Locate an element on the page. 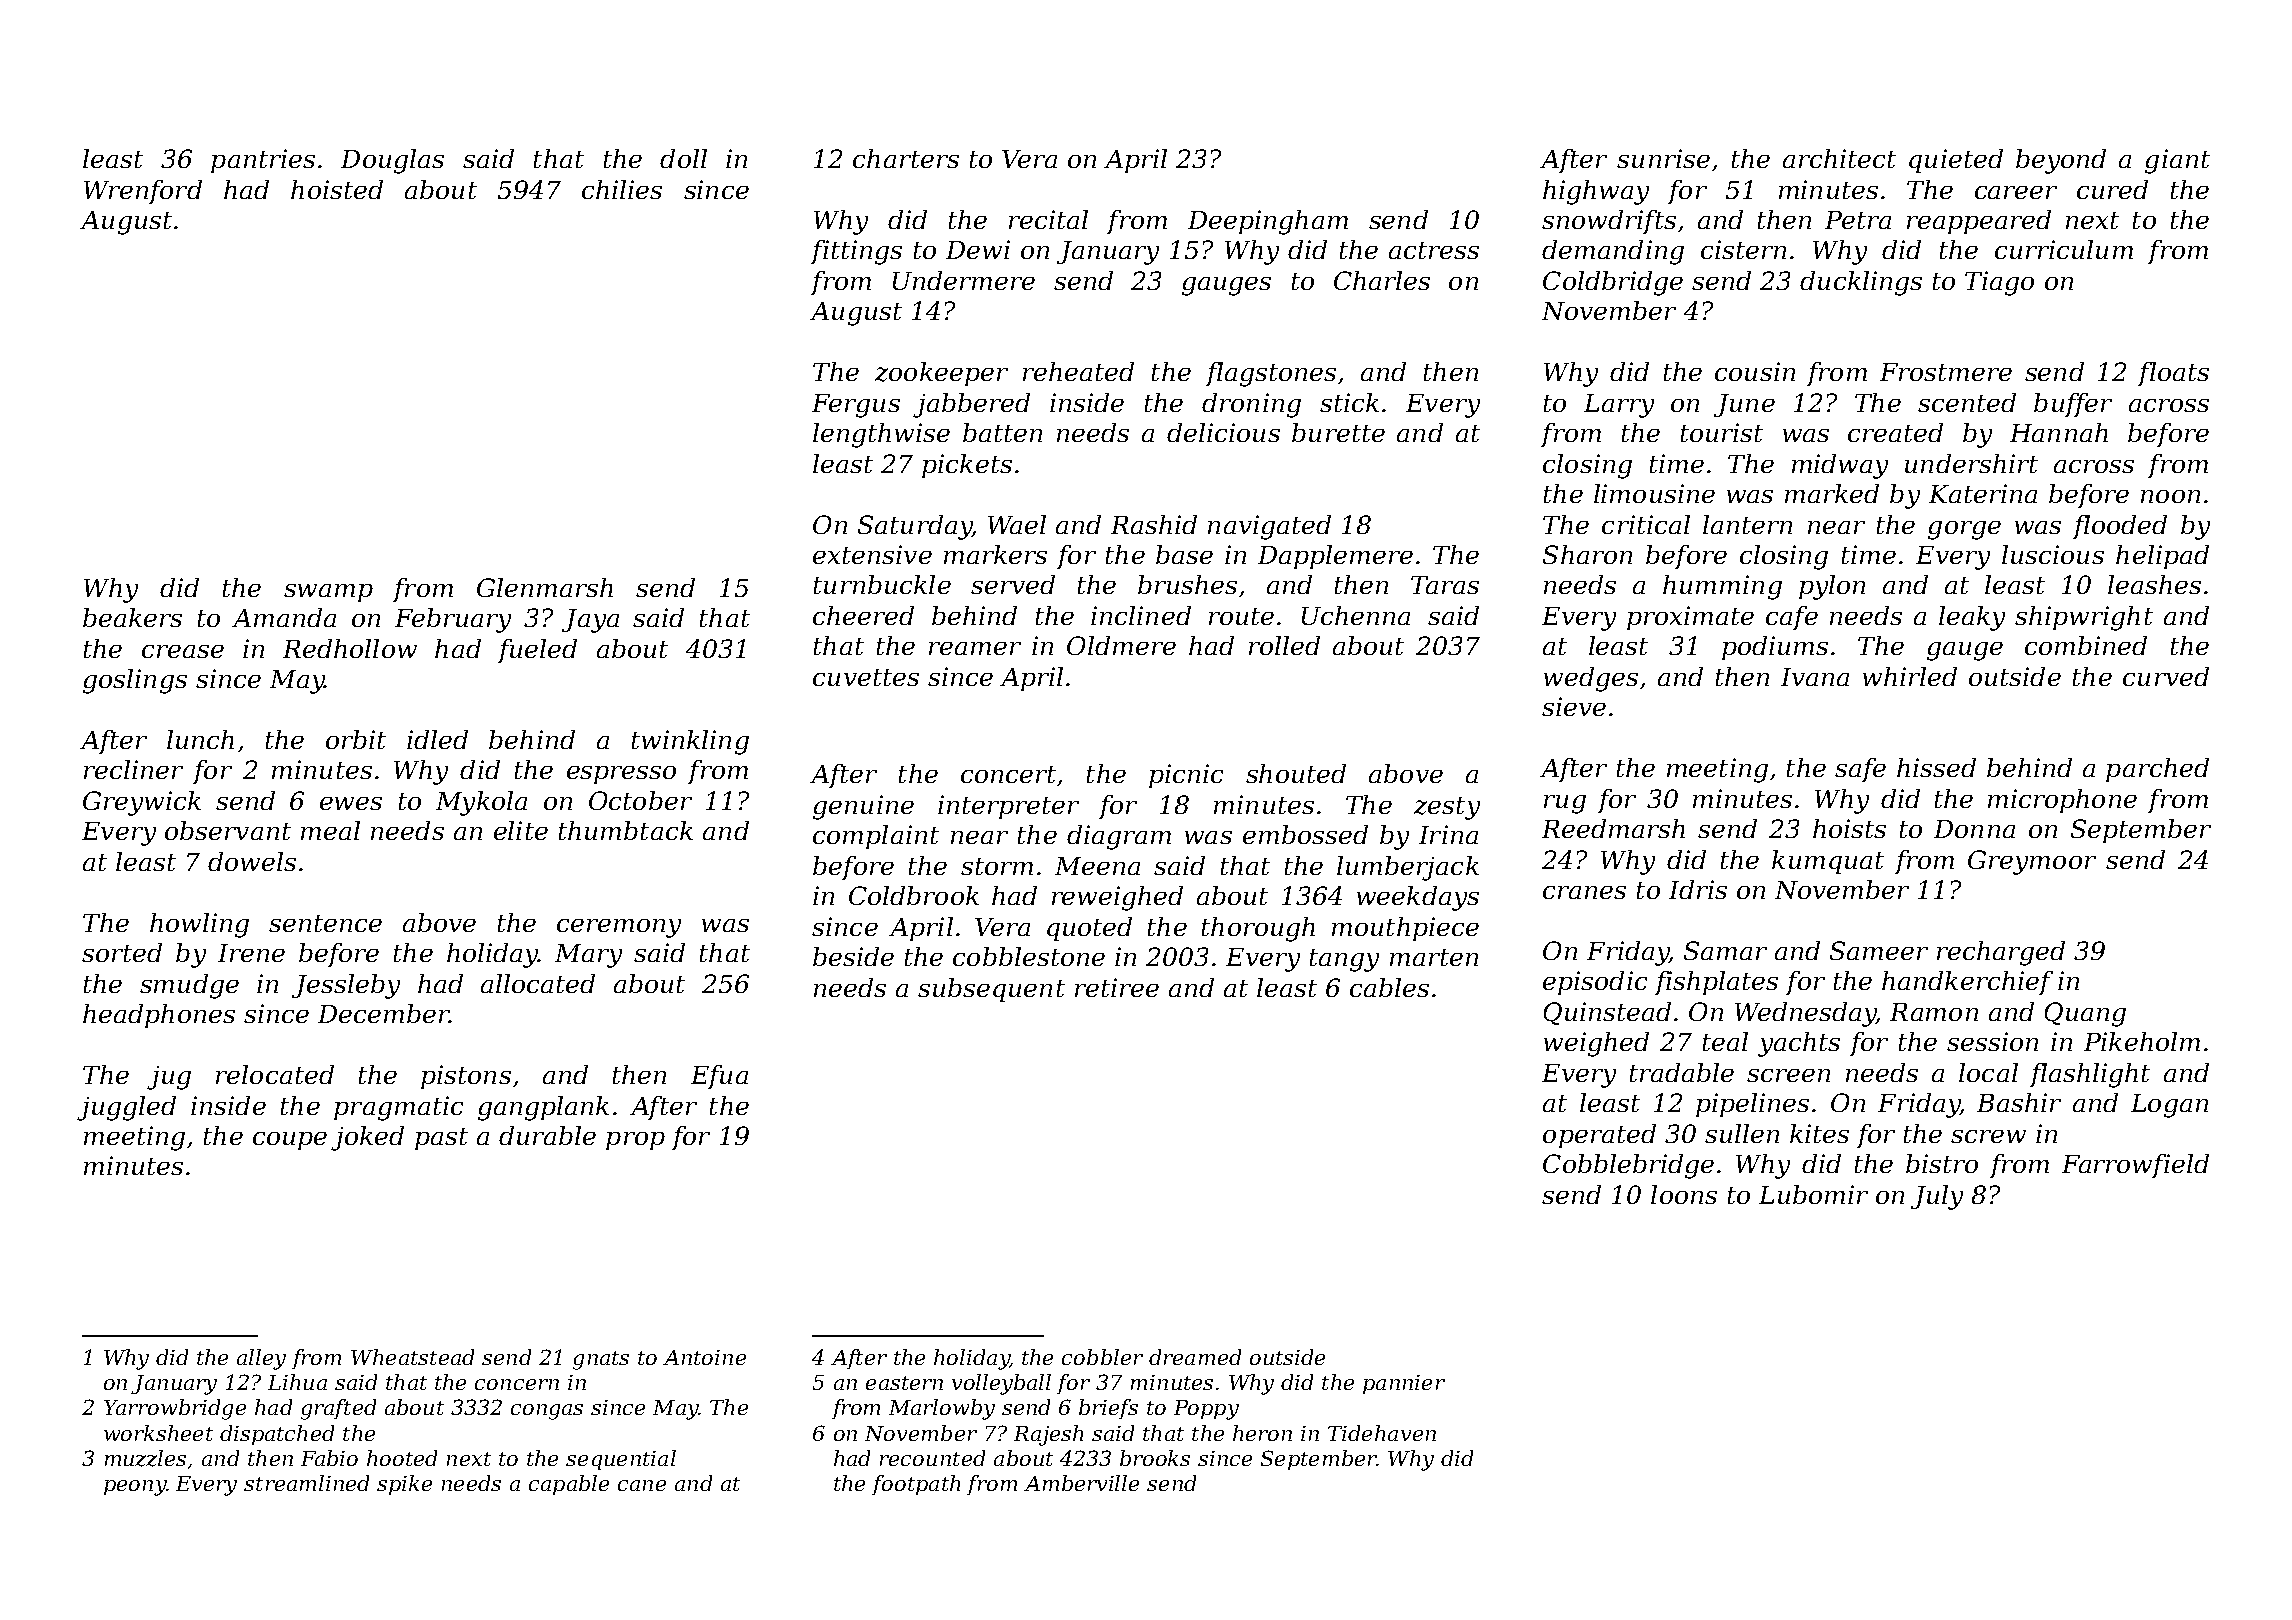  prop is located at coordinates (635, 1141).
